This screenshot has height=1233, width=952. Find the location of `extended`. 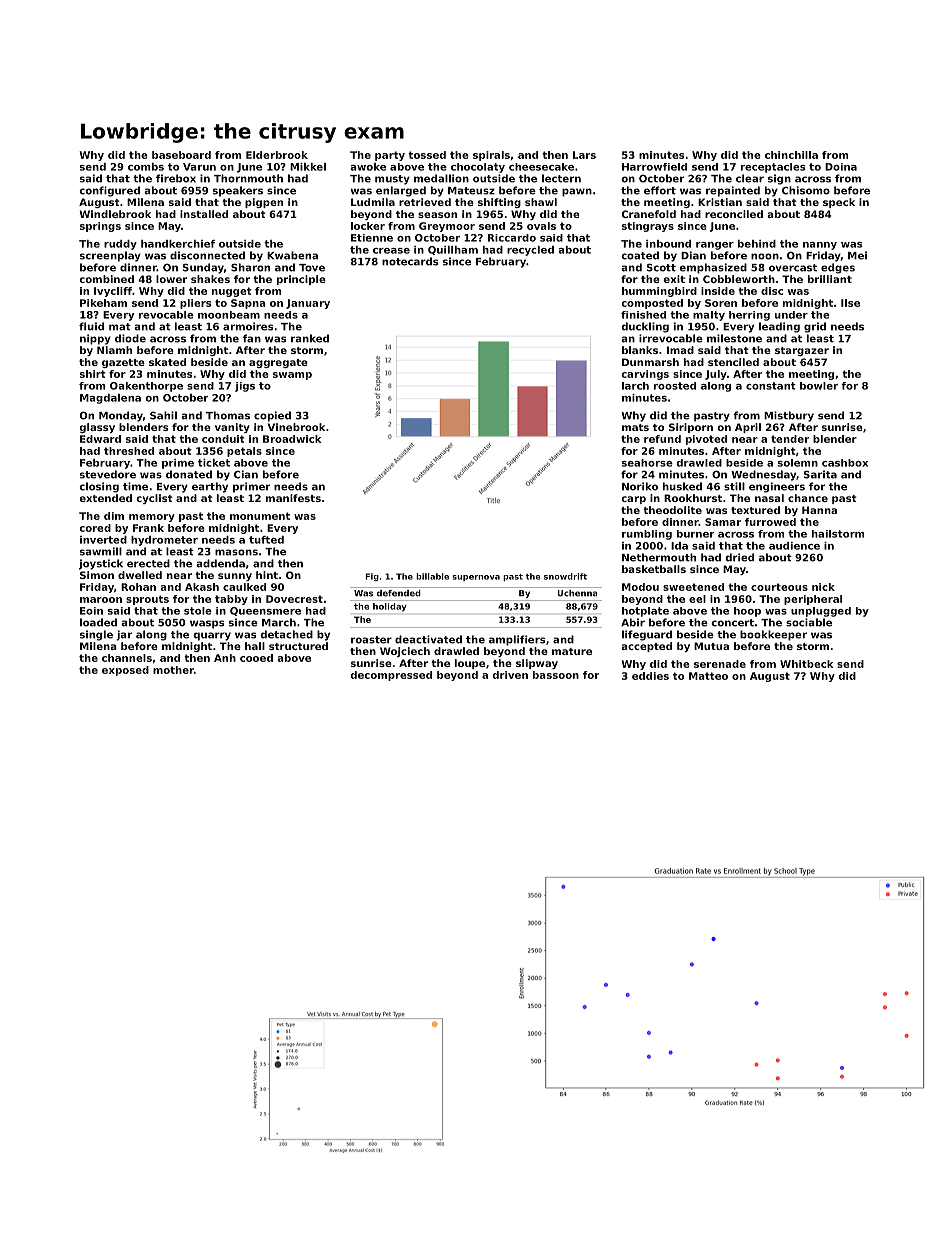

extended is located at coordinates (105, 498).
